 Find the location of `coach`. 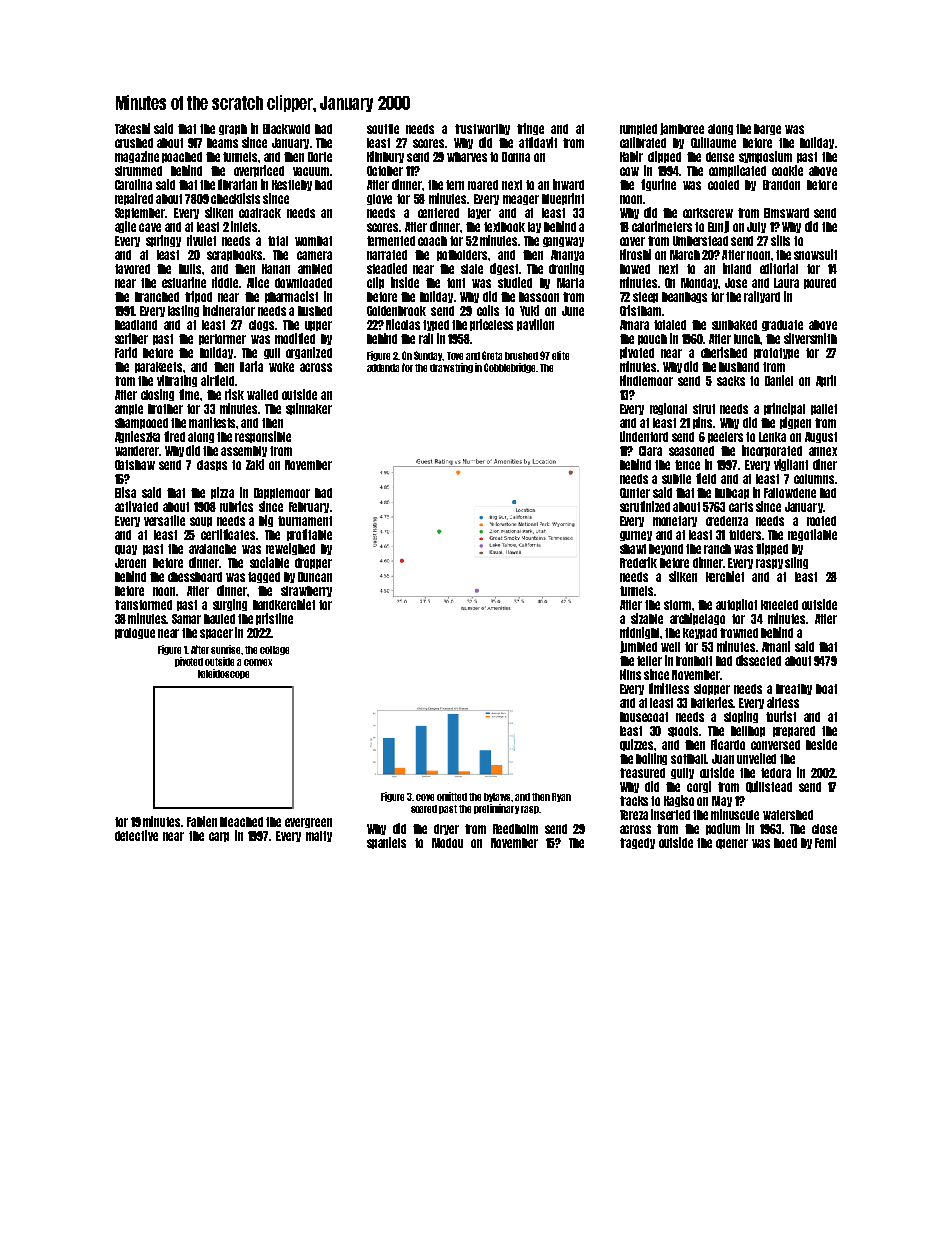

coach is located at coordinates (432, 241).
